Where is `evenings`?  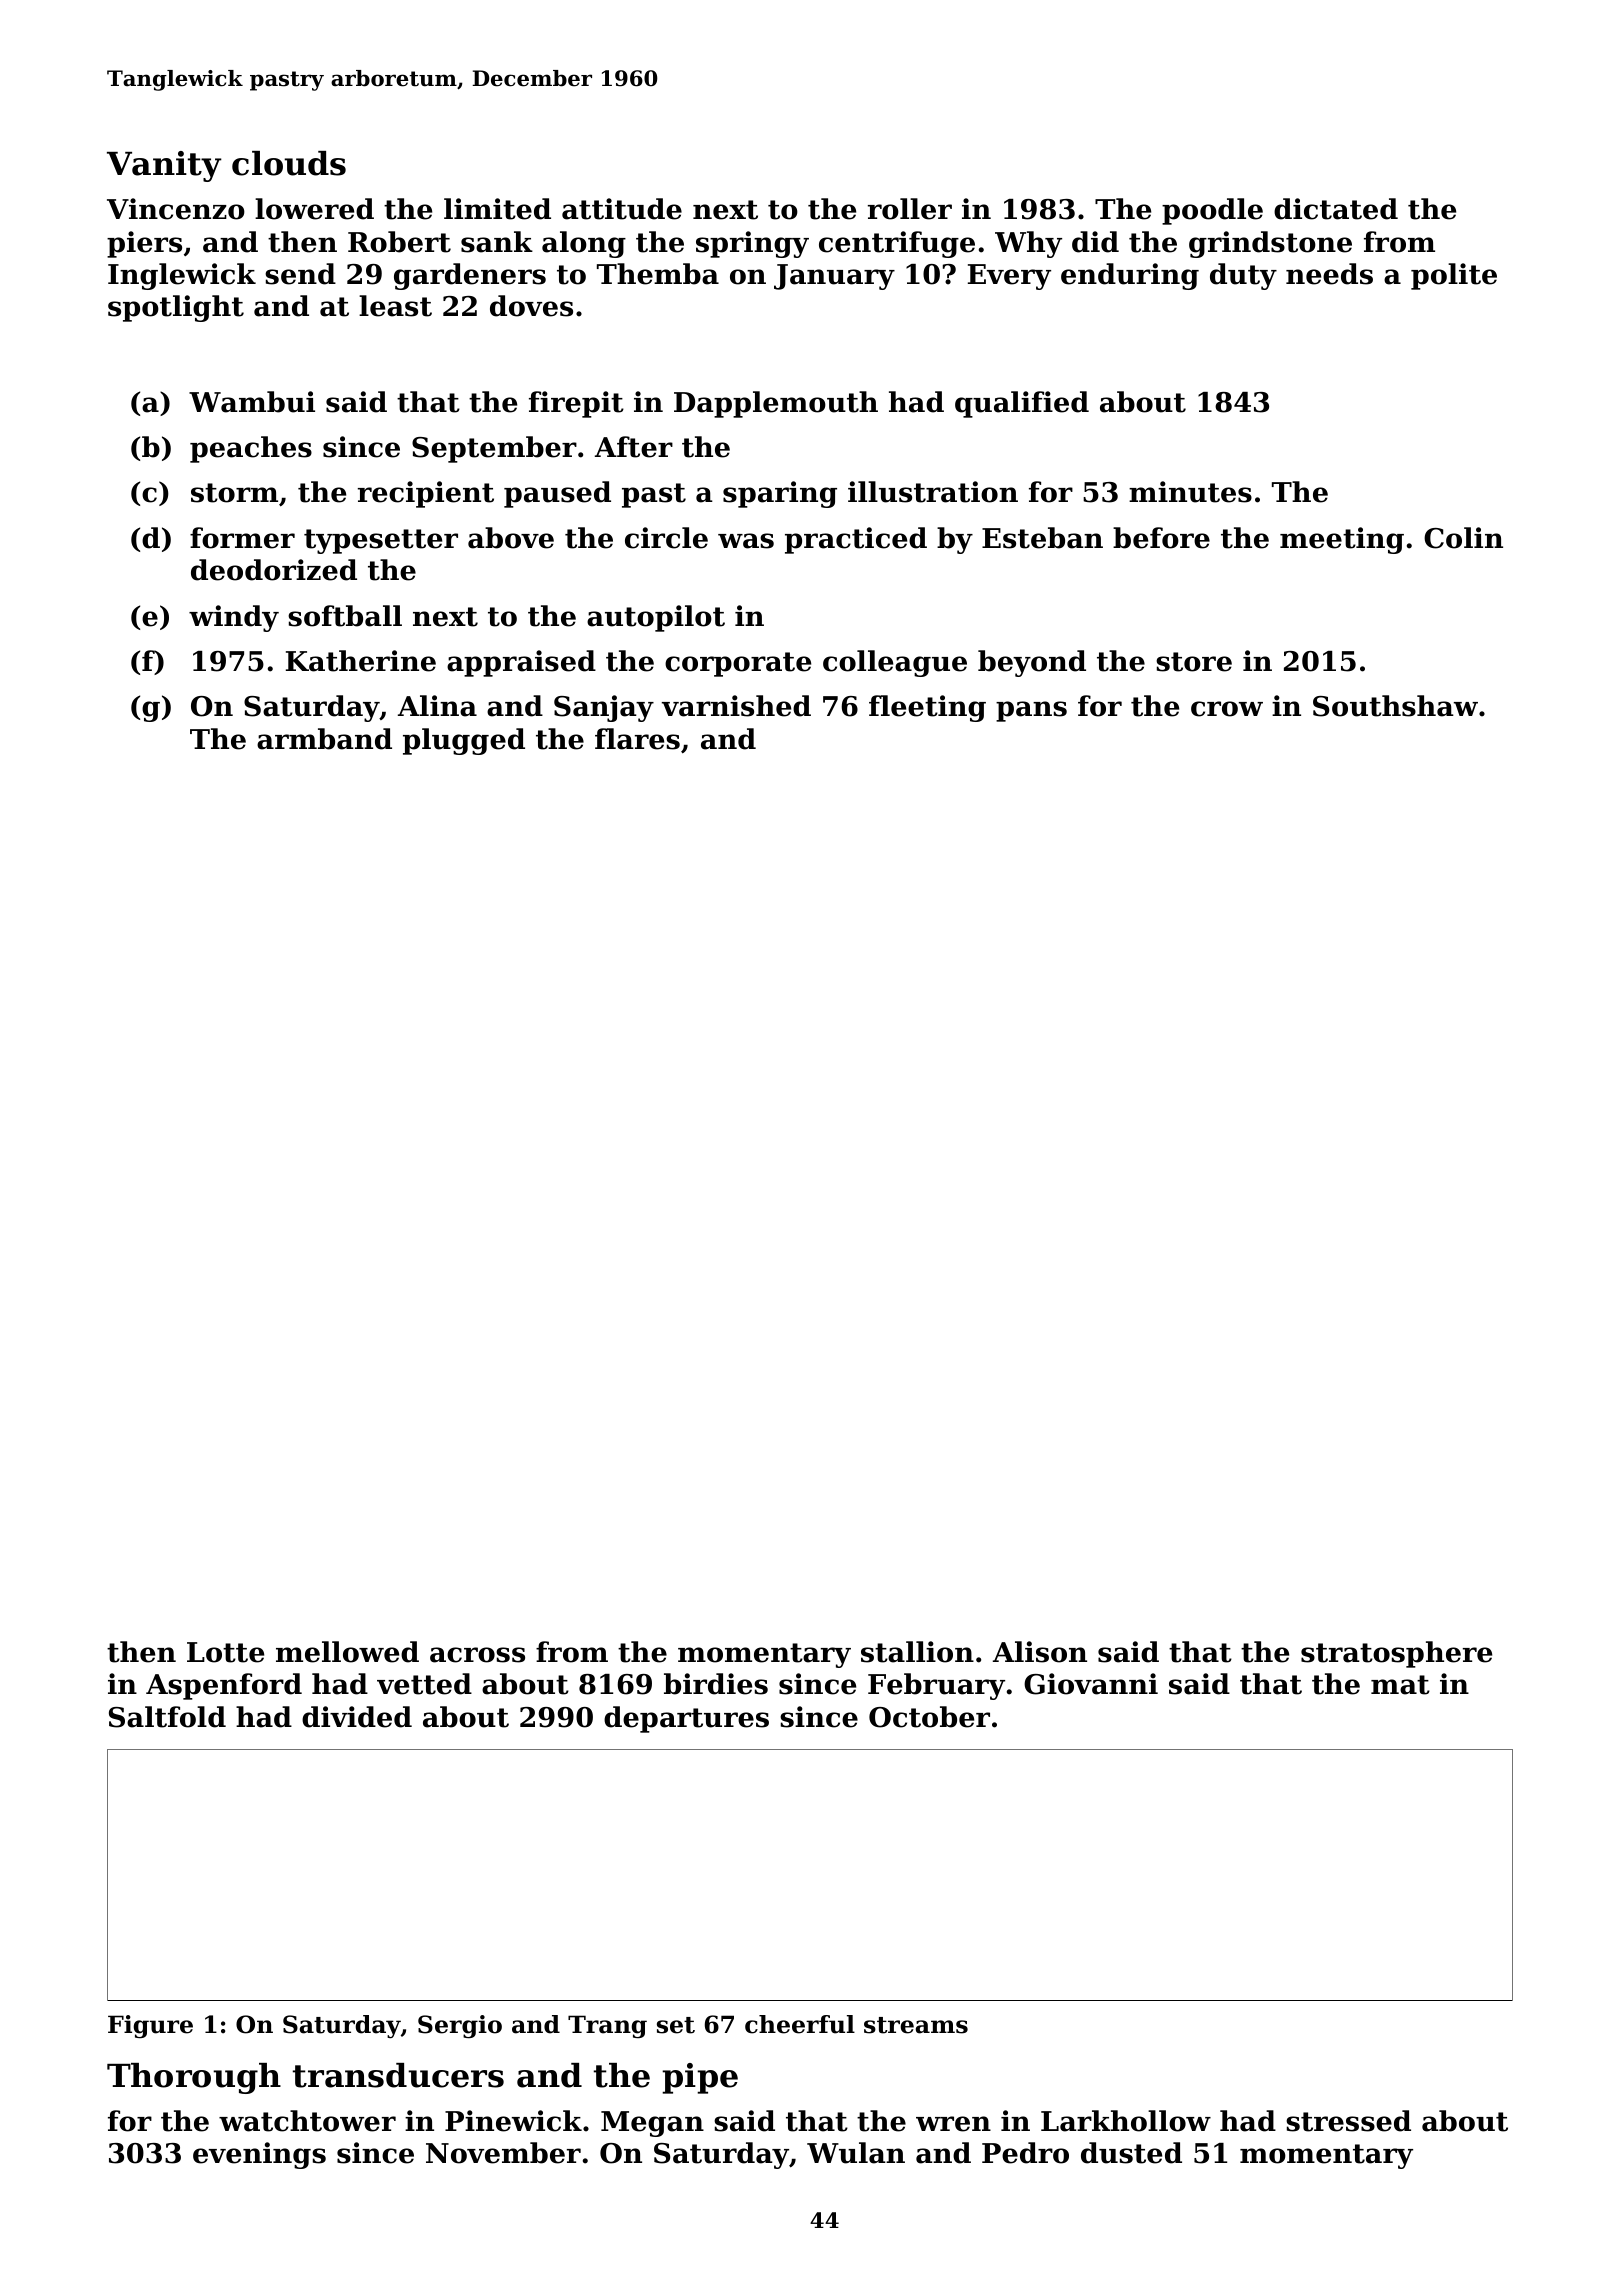 evenings is located at coordinates (259, 2155).
